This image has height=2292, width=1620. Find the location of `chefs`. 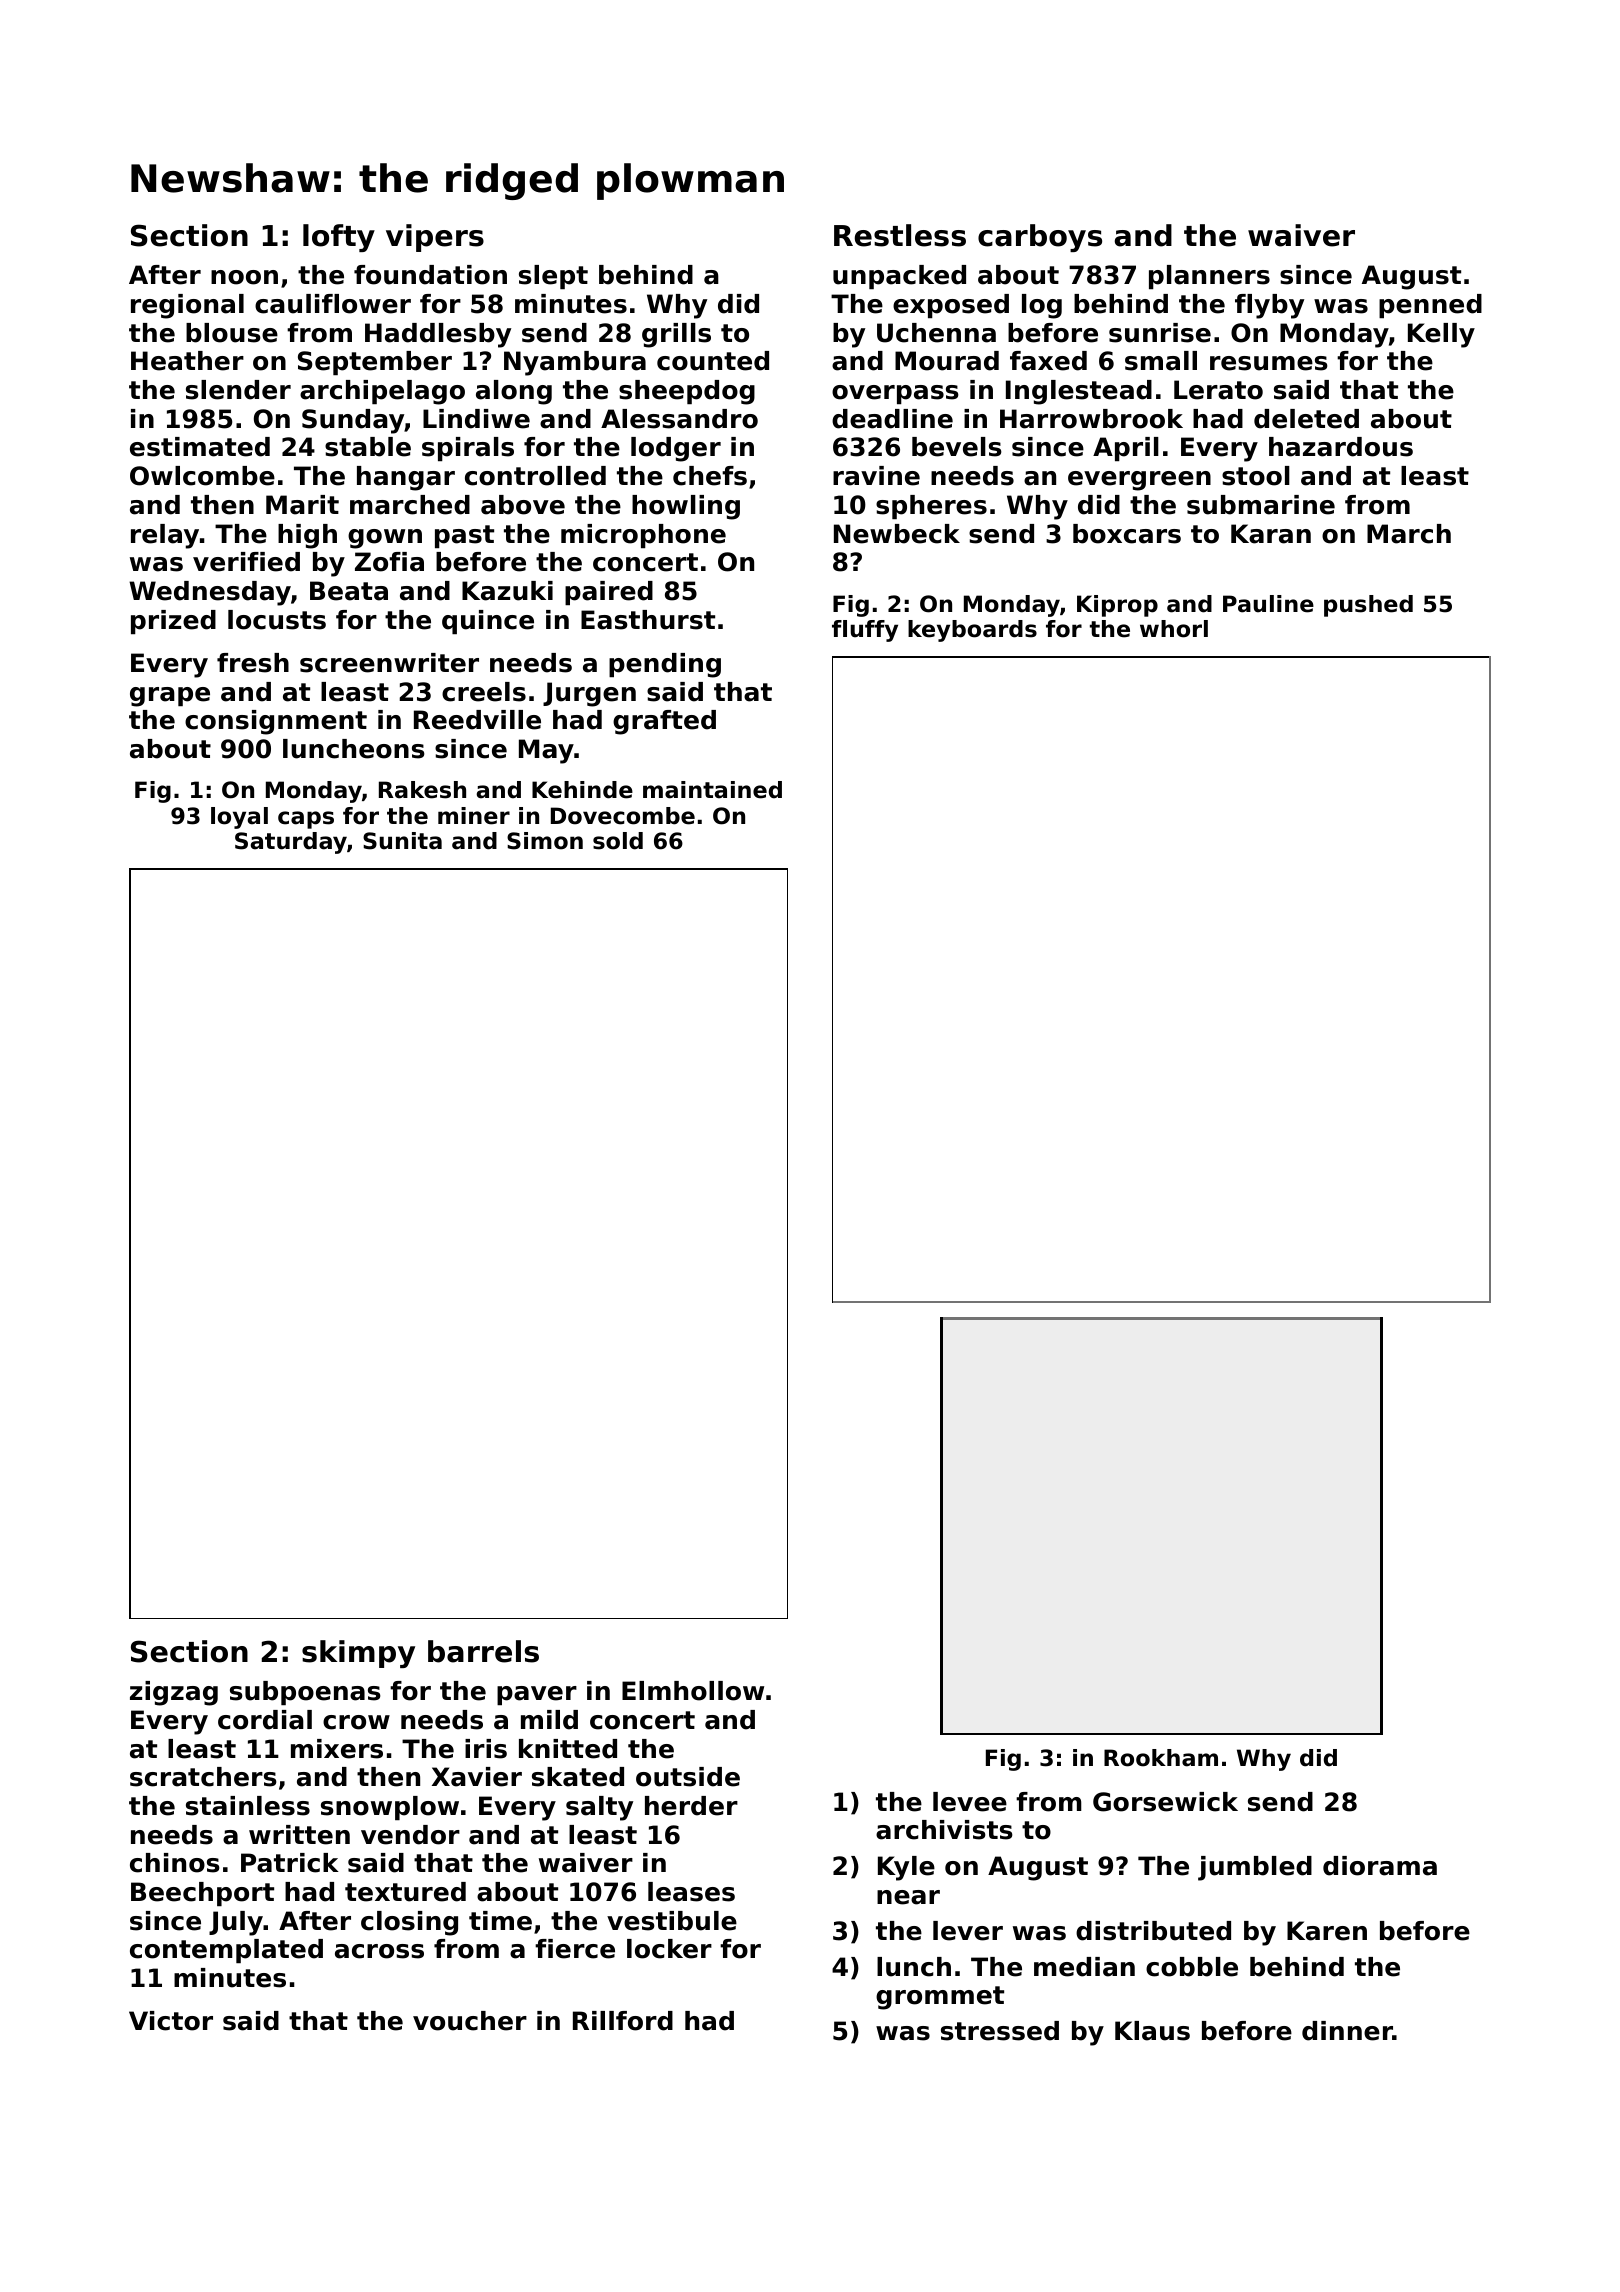

chefs is located at coordinates (710, 476).
